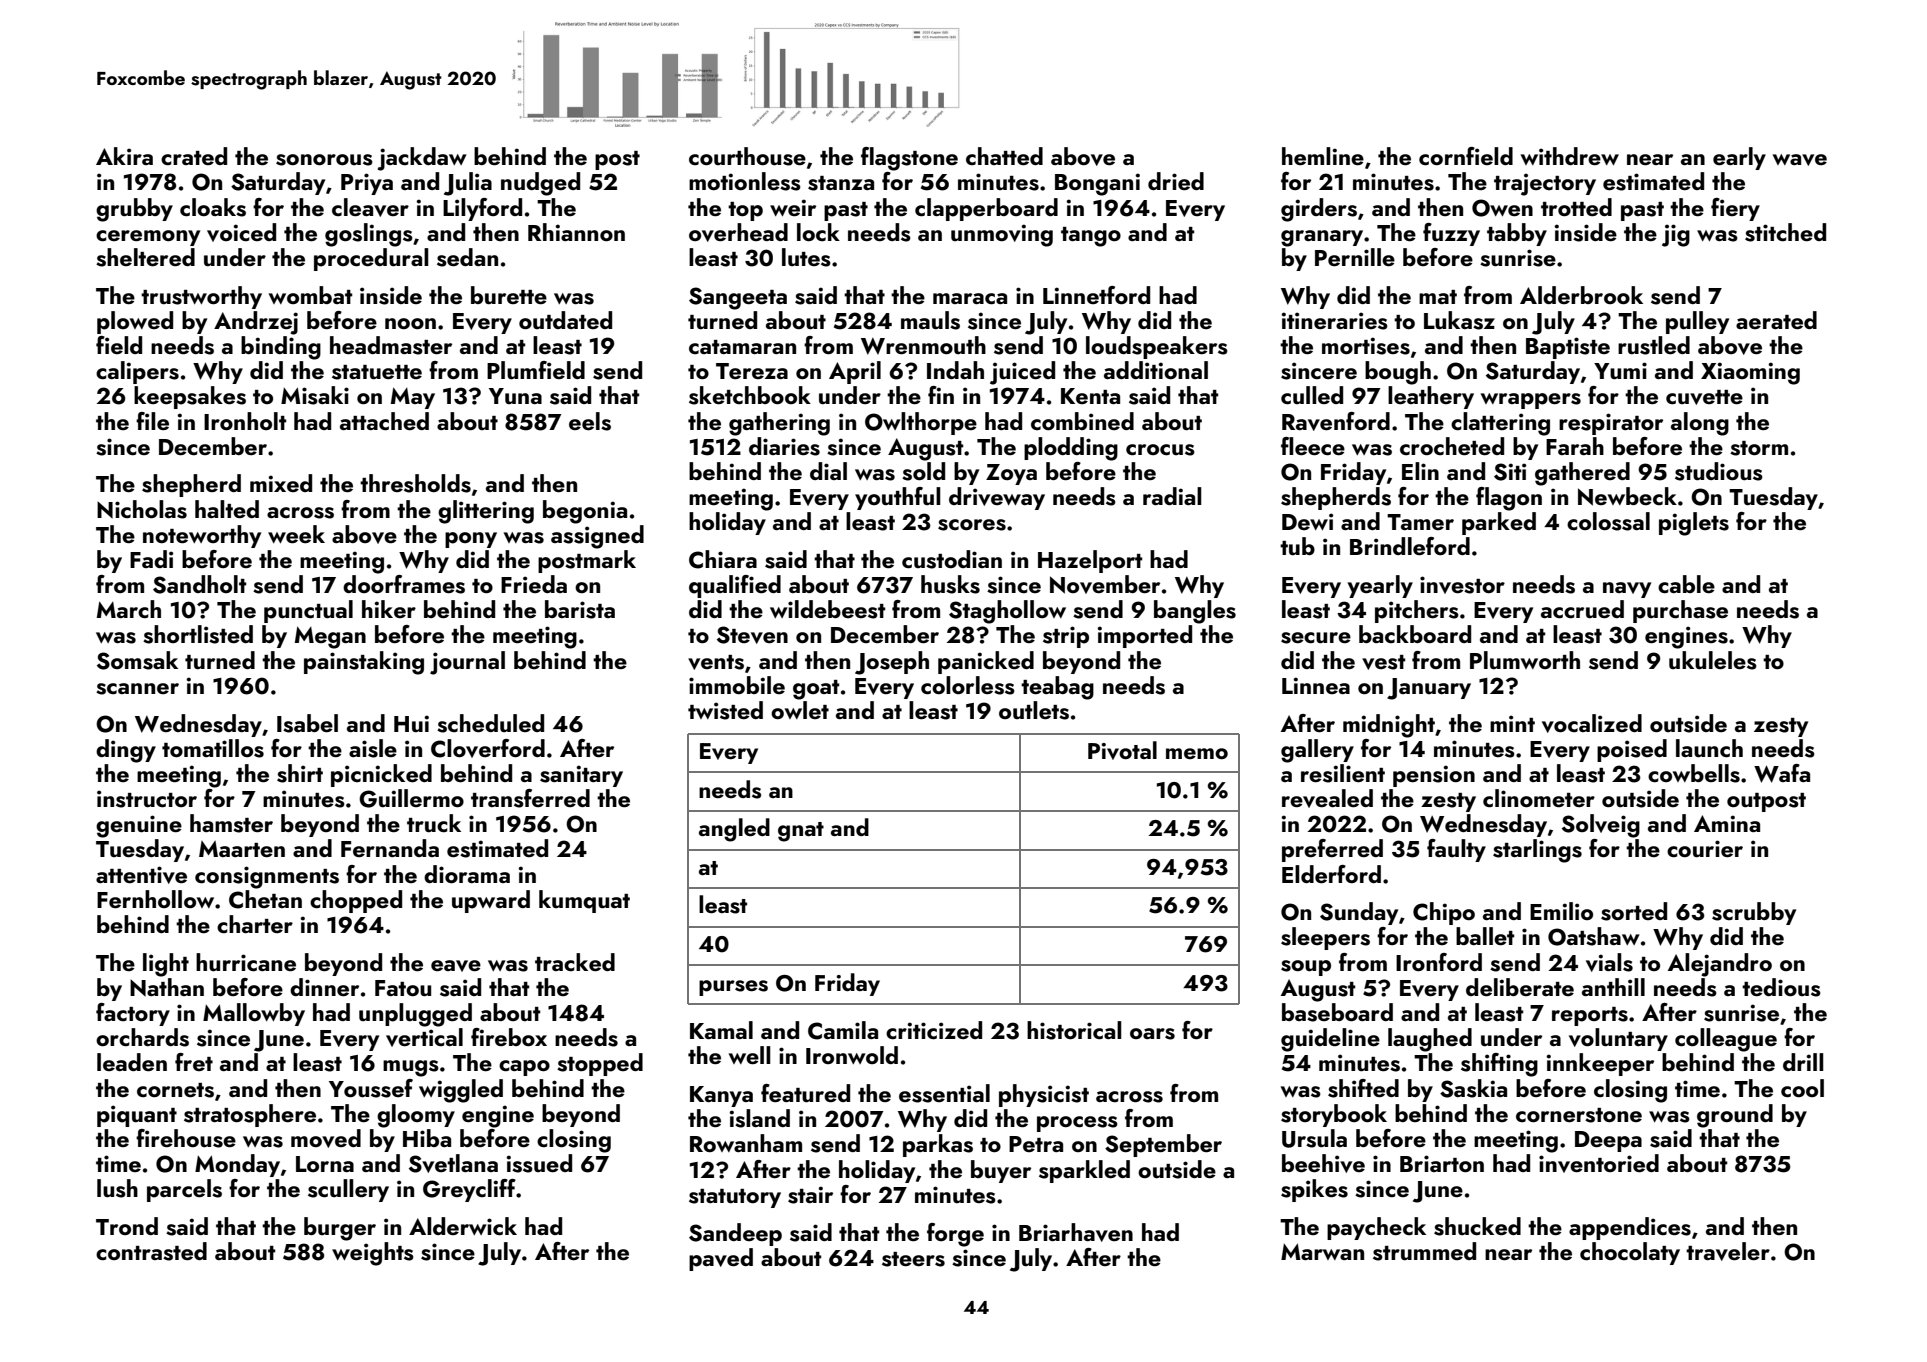 This document has height=1362, width=1927. What do you see at coordinates (941, 395) in the document?
I see `fin` at bounding box center [941, 395].
